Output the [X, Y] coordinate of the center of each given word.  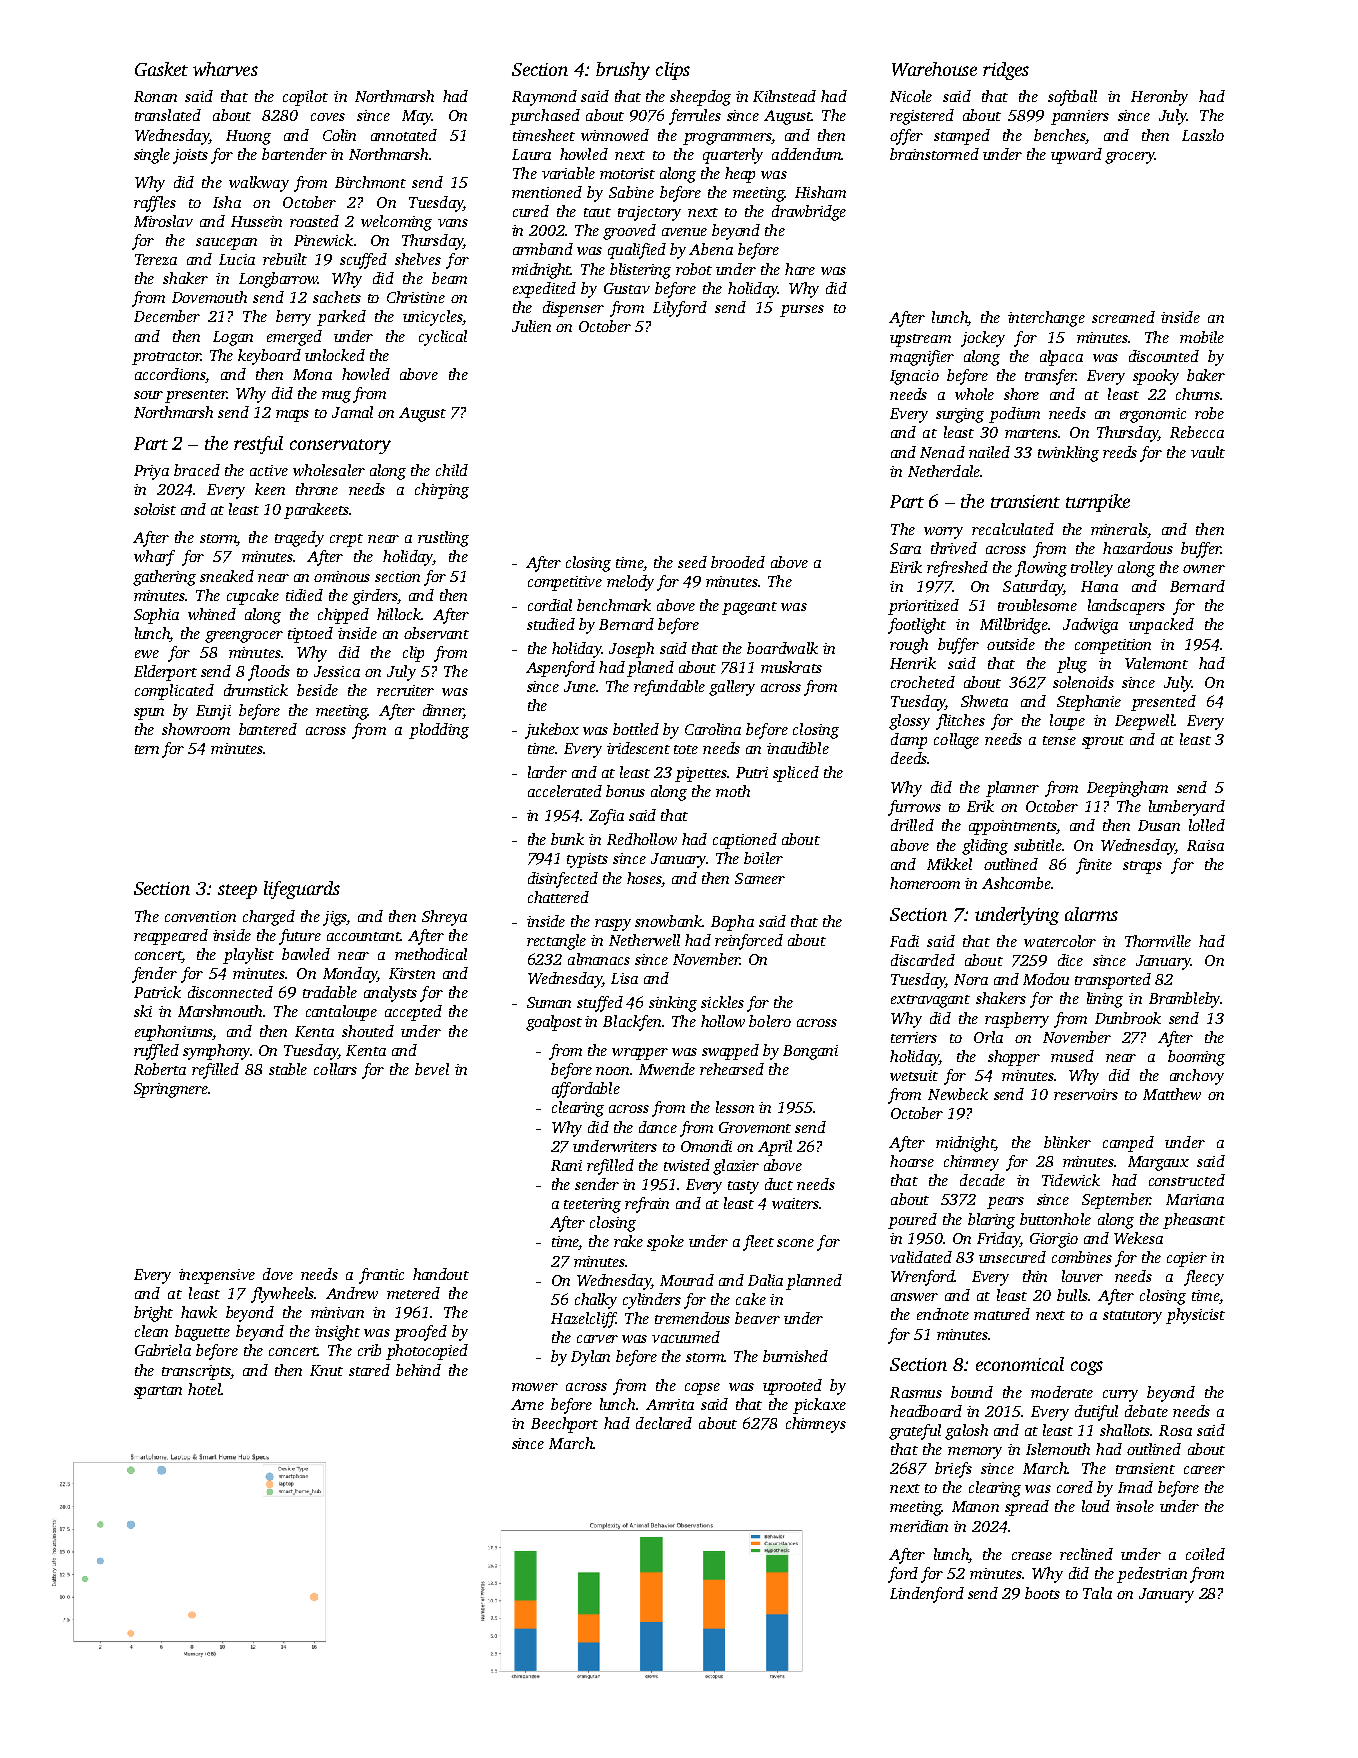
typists [587, 860]
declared [664, 1423]
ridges [1006, 71]
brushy [623, 71]
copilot [305, 98]
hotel [204, 1389]
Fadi [904, 941]
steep [237, 891]
